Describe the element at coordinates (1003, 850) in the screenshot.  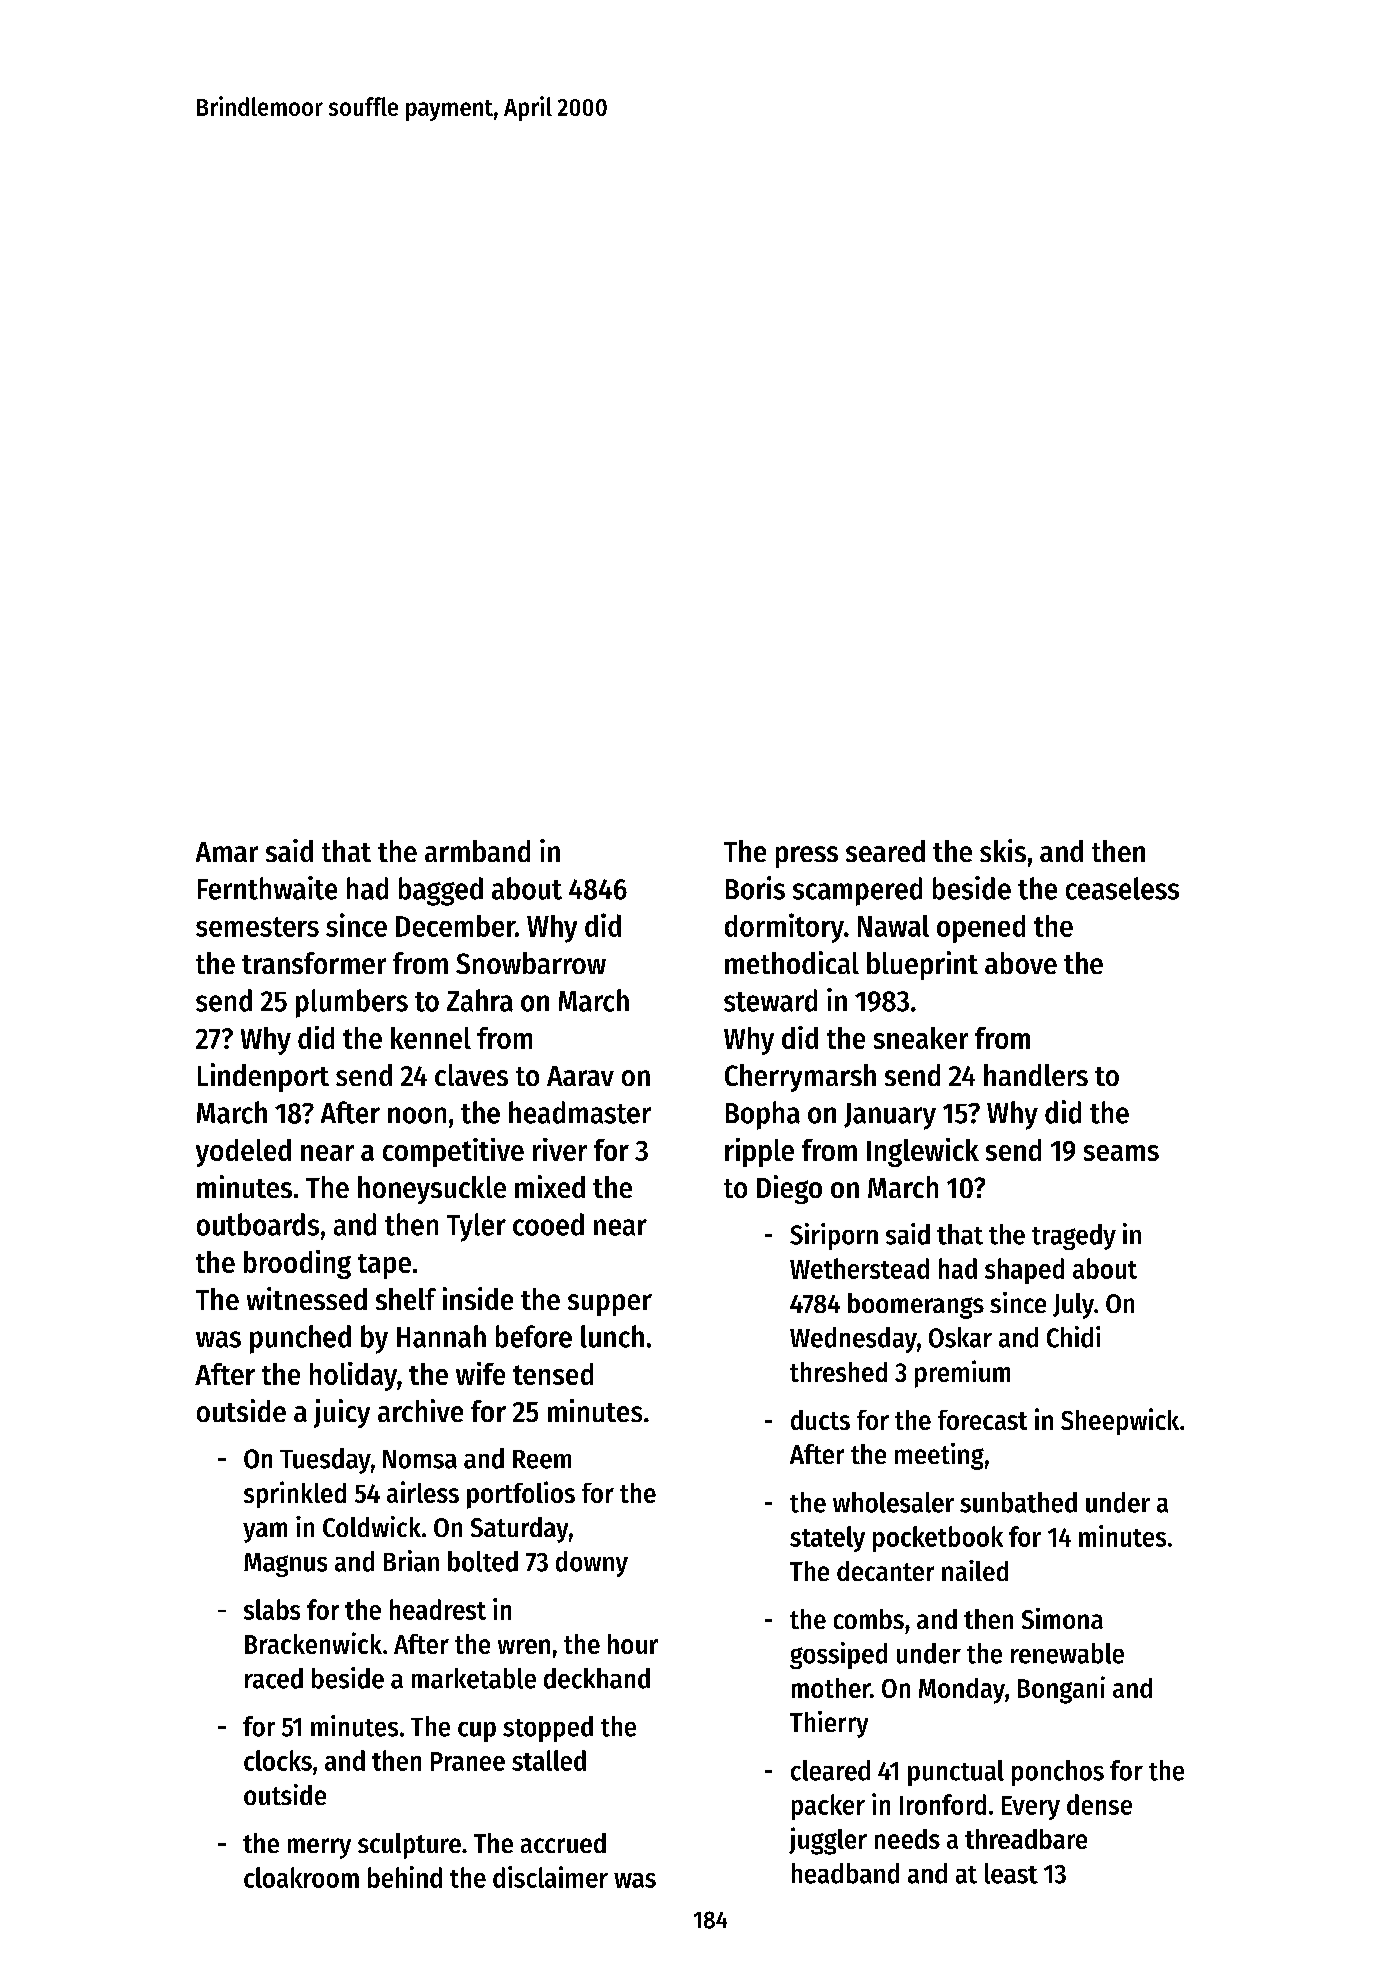
I see `skis` at that location.
